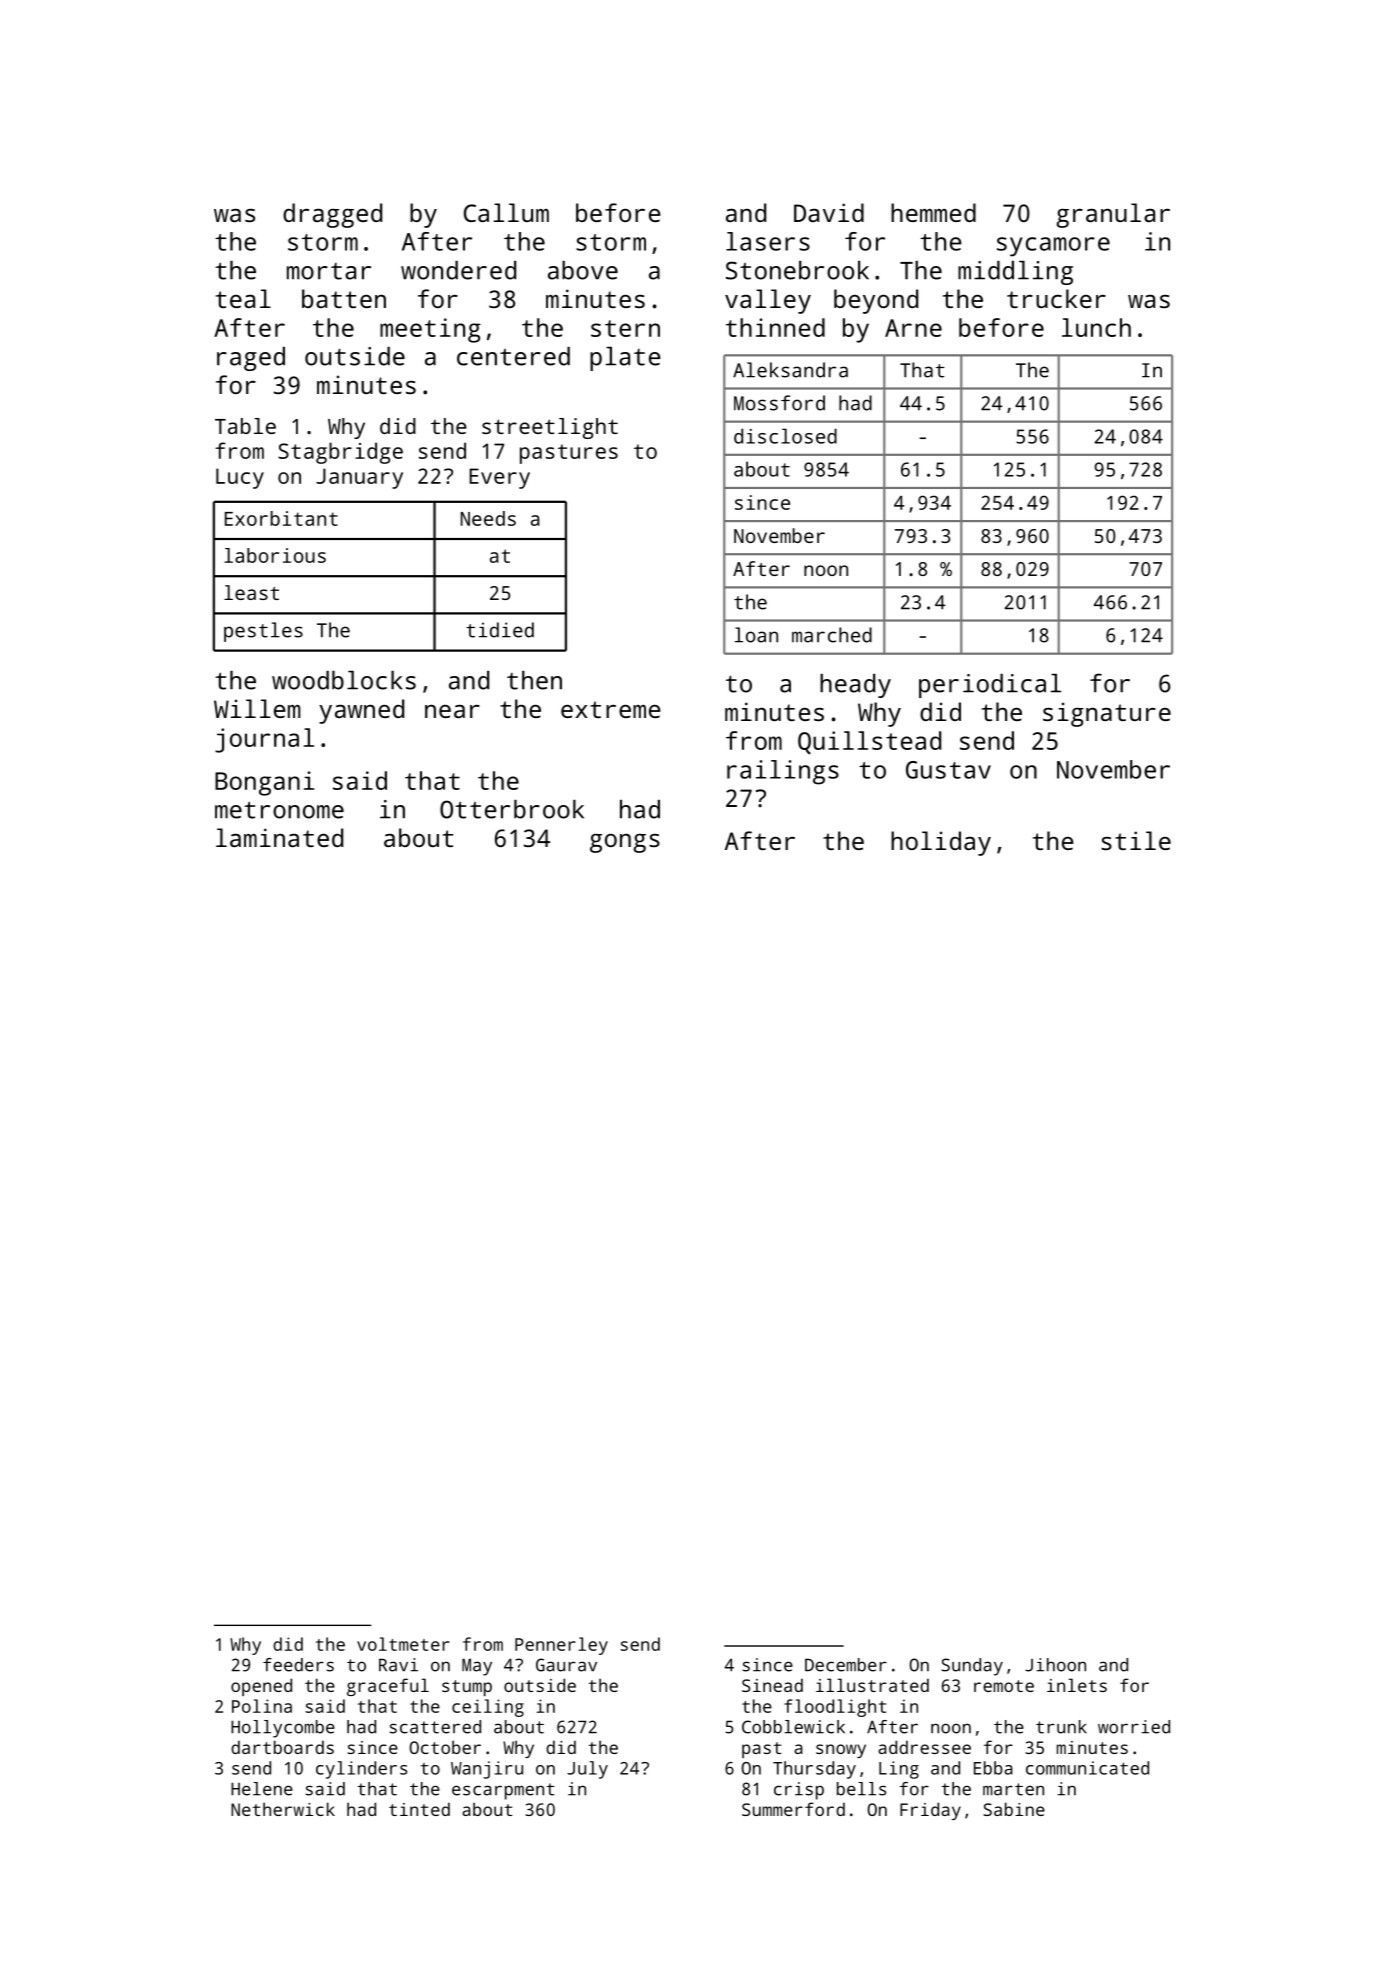 The width and height of the screenshot is (1386, 1969). Describe the element at coordinates (587, 1770) in the screenshot. I see `July` at that location.
